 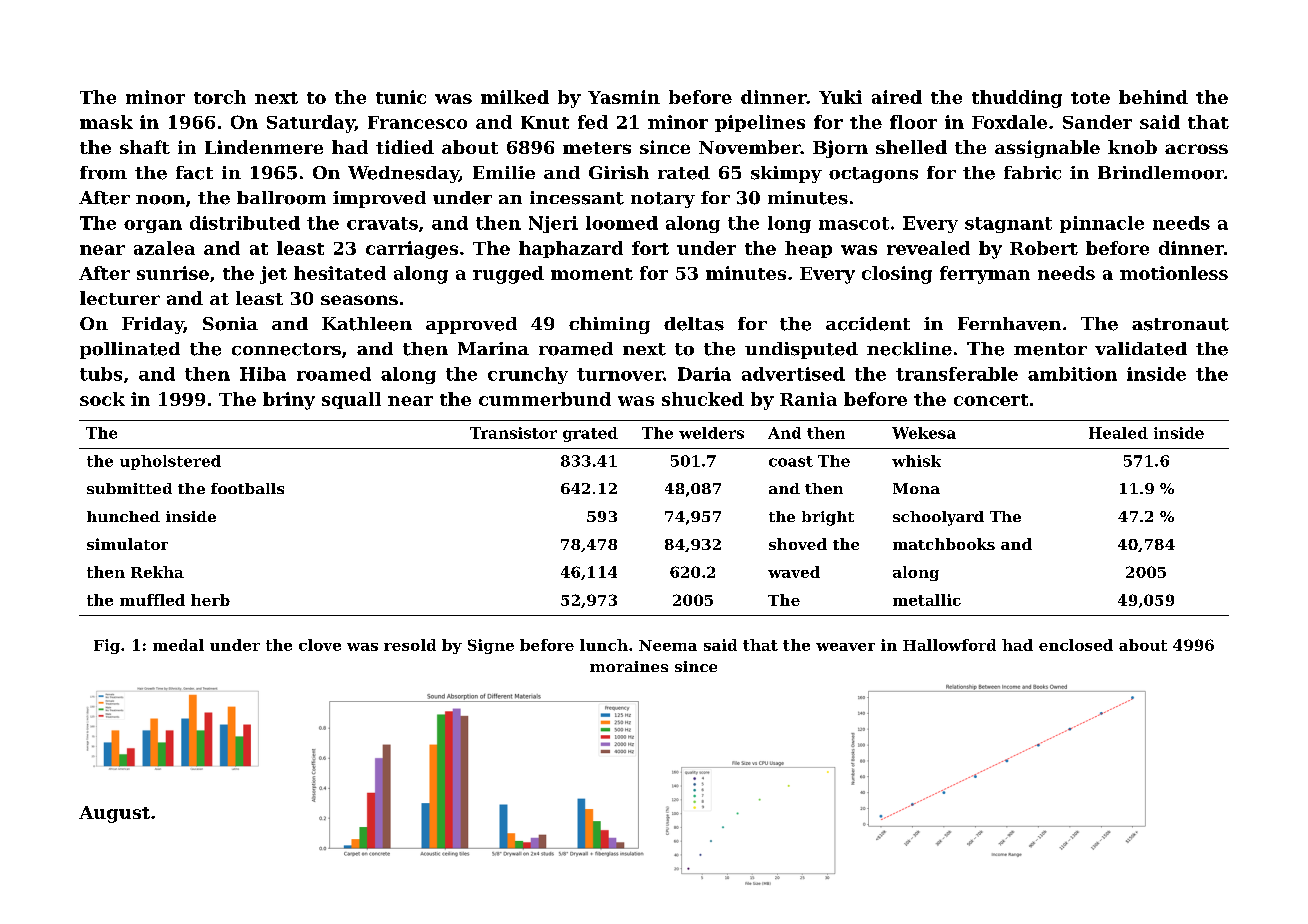 I want to click on Brindlemoor, so click(x=1161, y=173).
